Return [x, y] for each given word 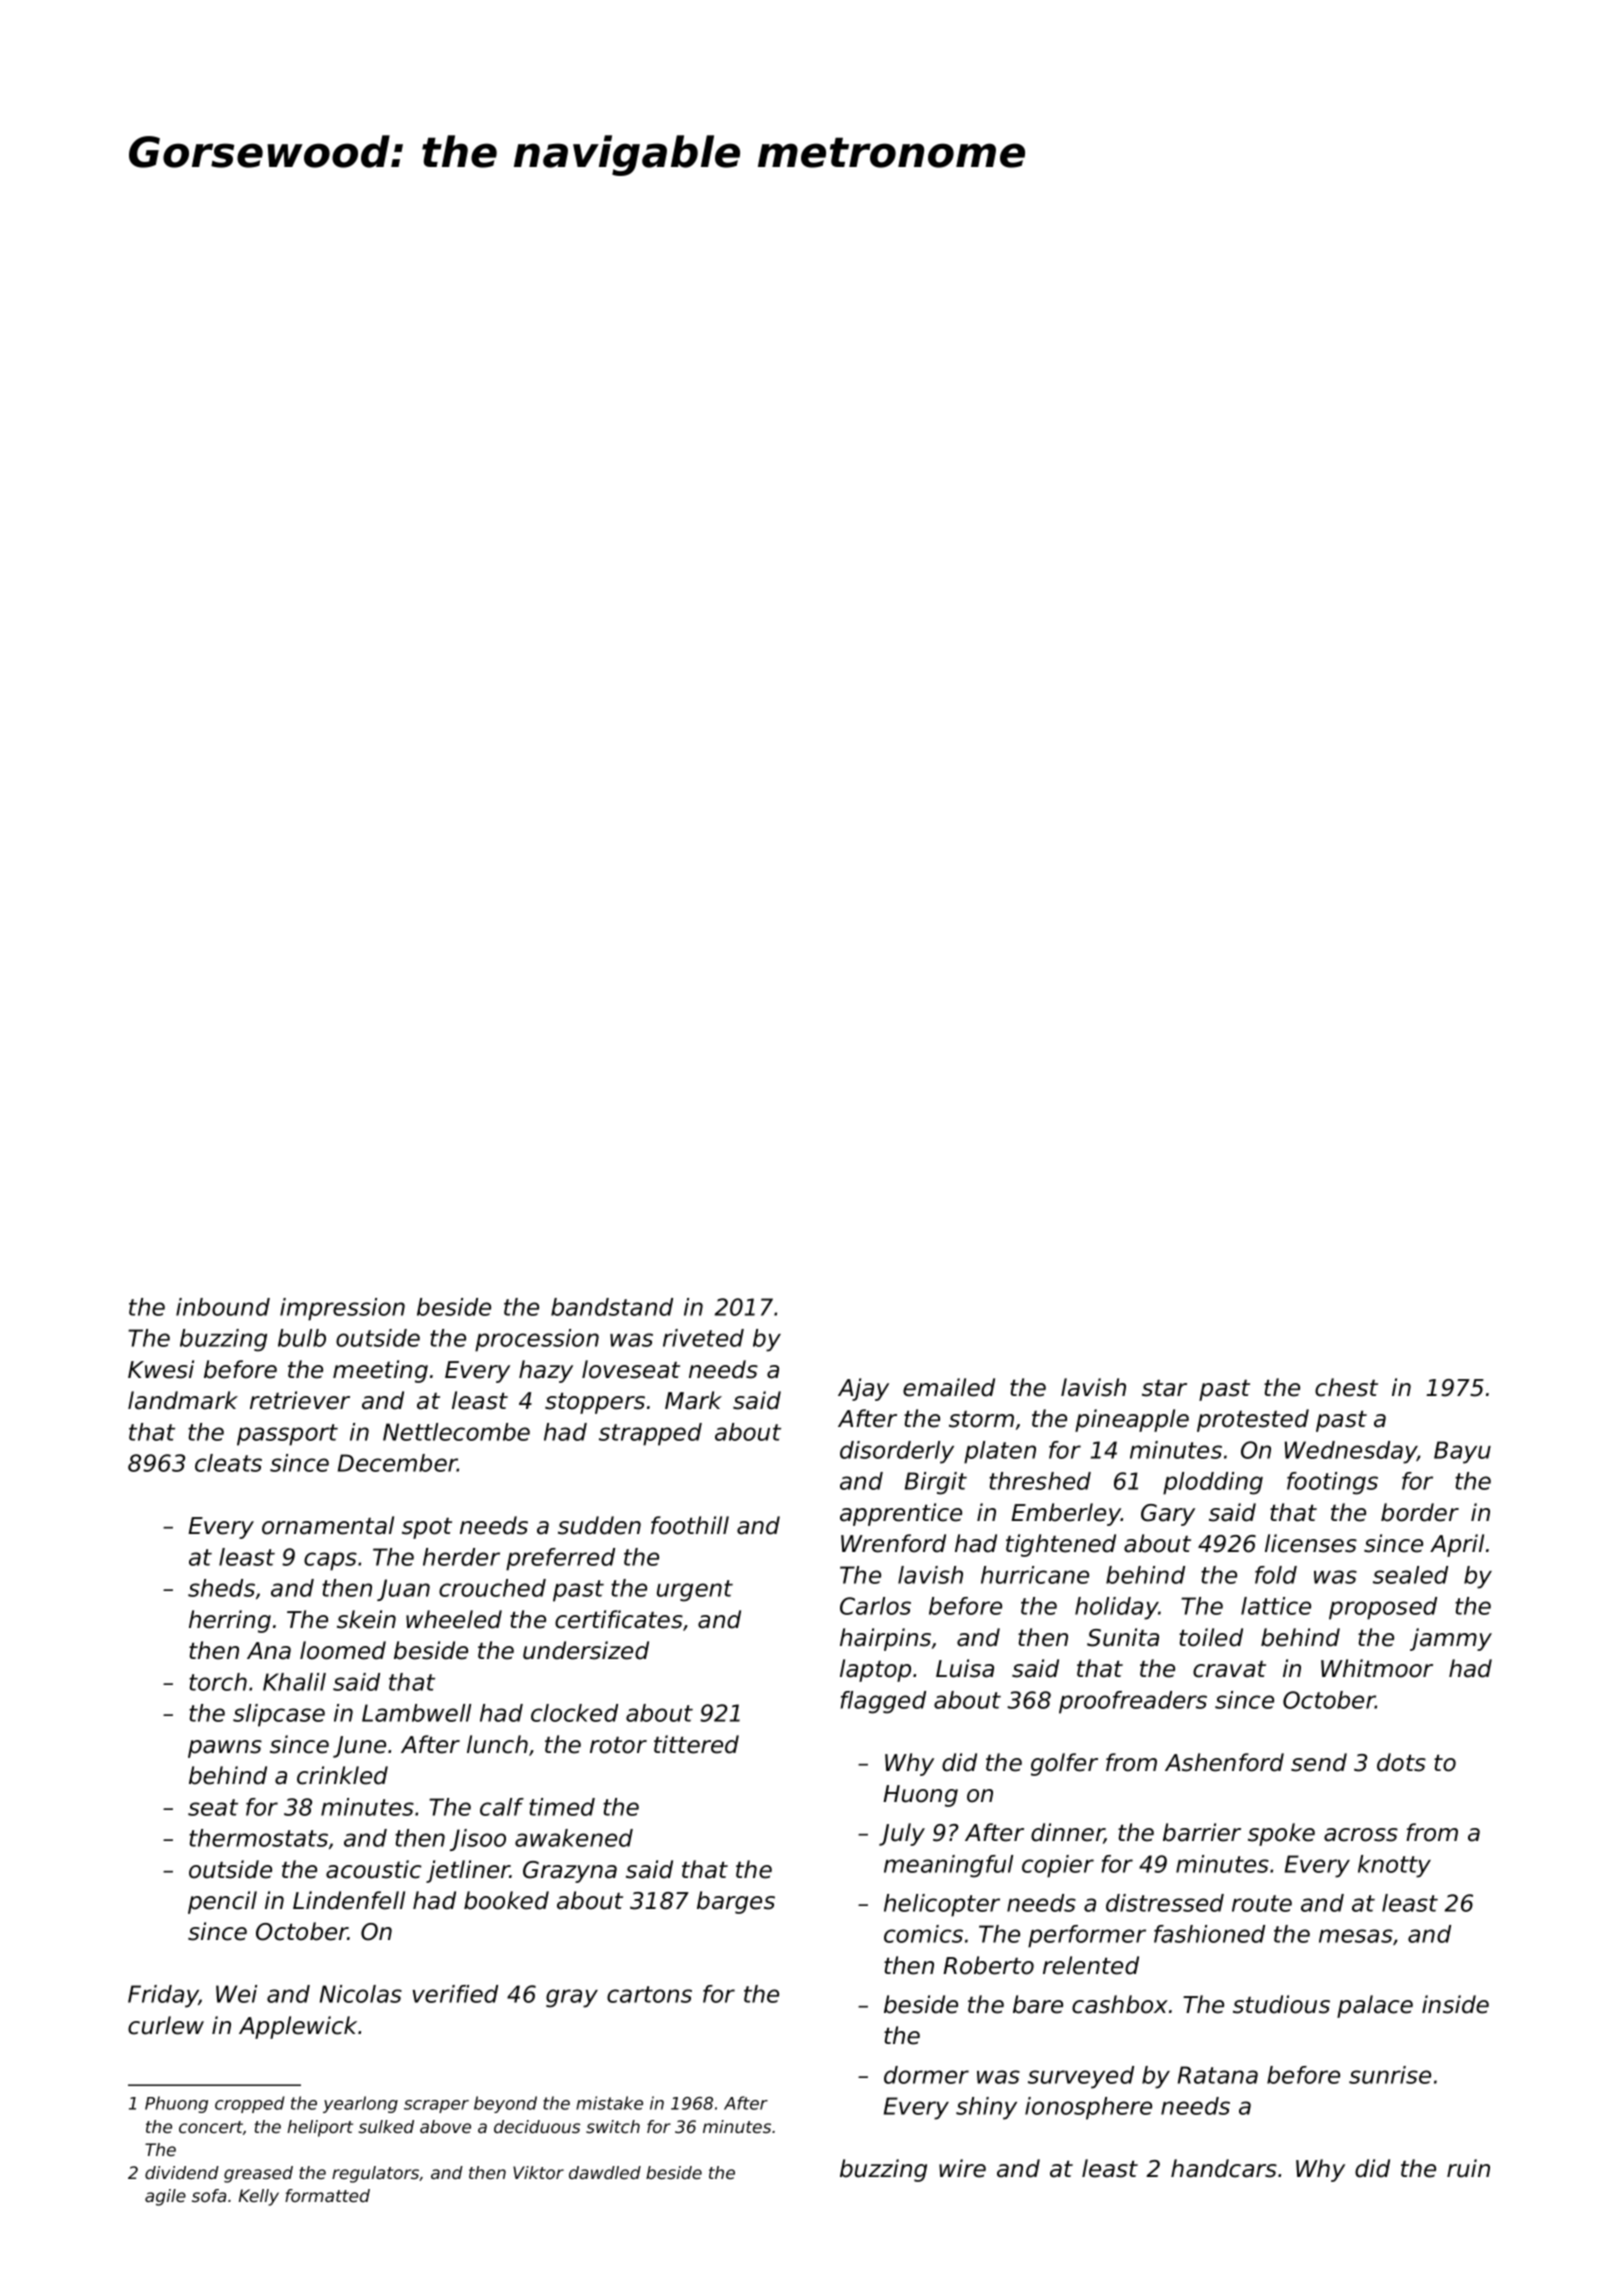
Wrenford [893, 1543]
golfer [1064, 1764]
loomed [343, 1650]
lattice [1276, 1606]
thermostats [258, 1838]
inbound [223, 1307]
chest [1346, 1387]
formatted [327, 2195]
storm [981, 1419]
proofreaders [1133, 1702]
